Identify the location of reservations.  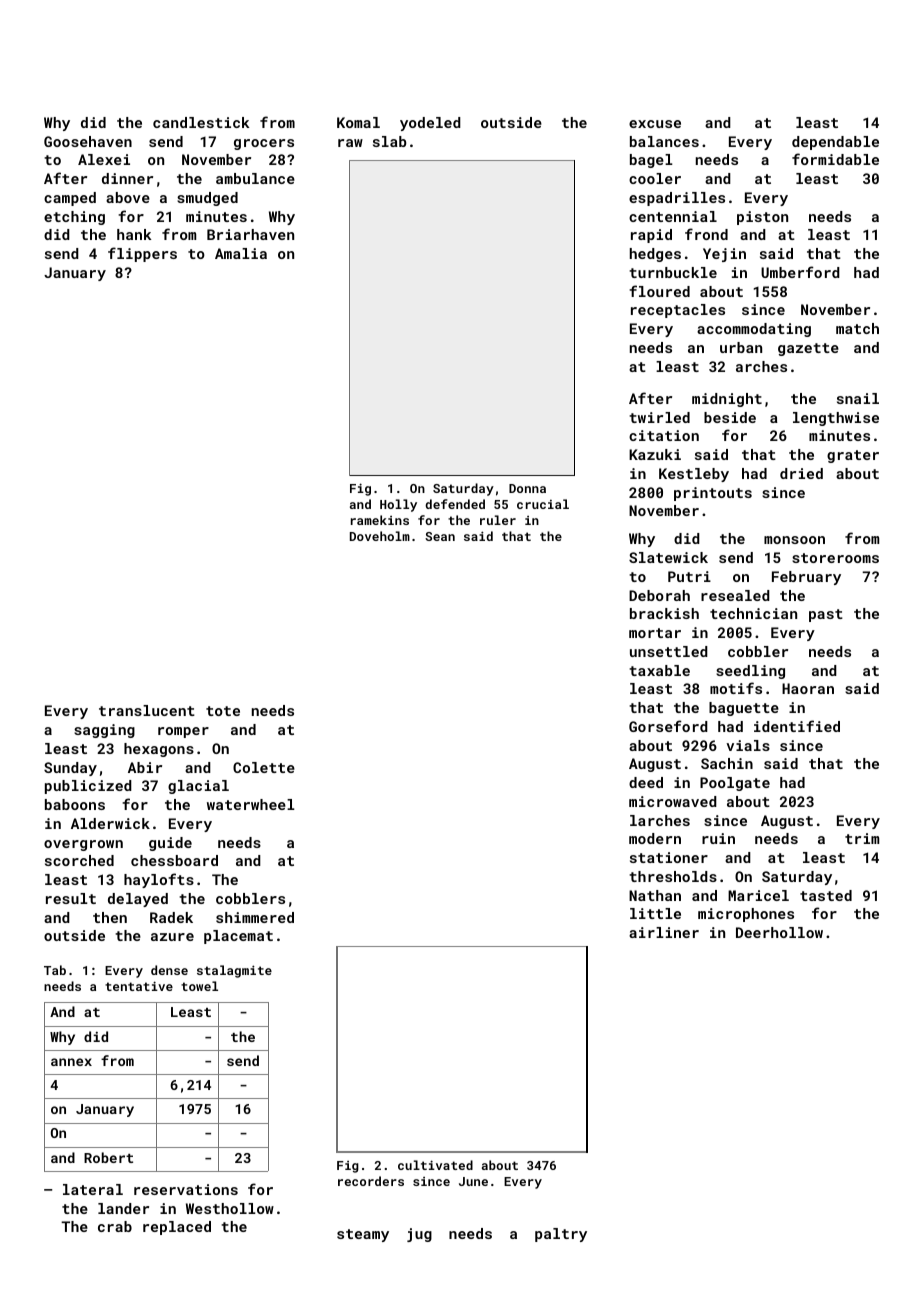
(186, 1189).
